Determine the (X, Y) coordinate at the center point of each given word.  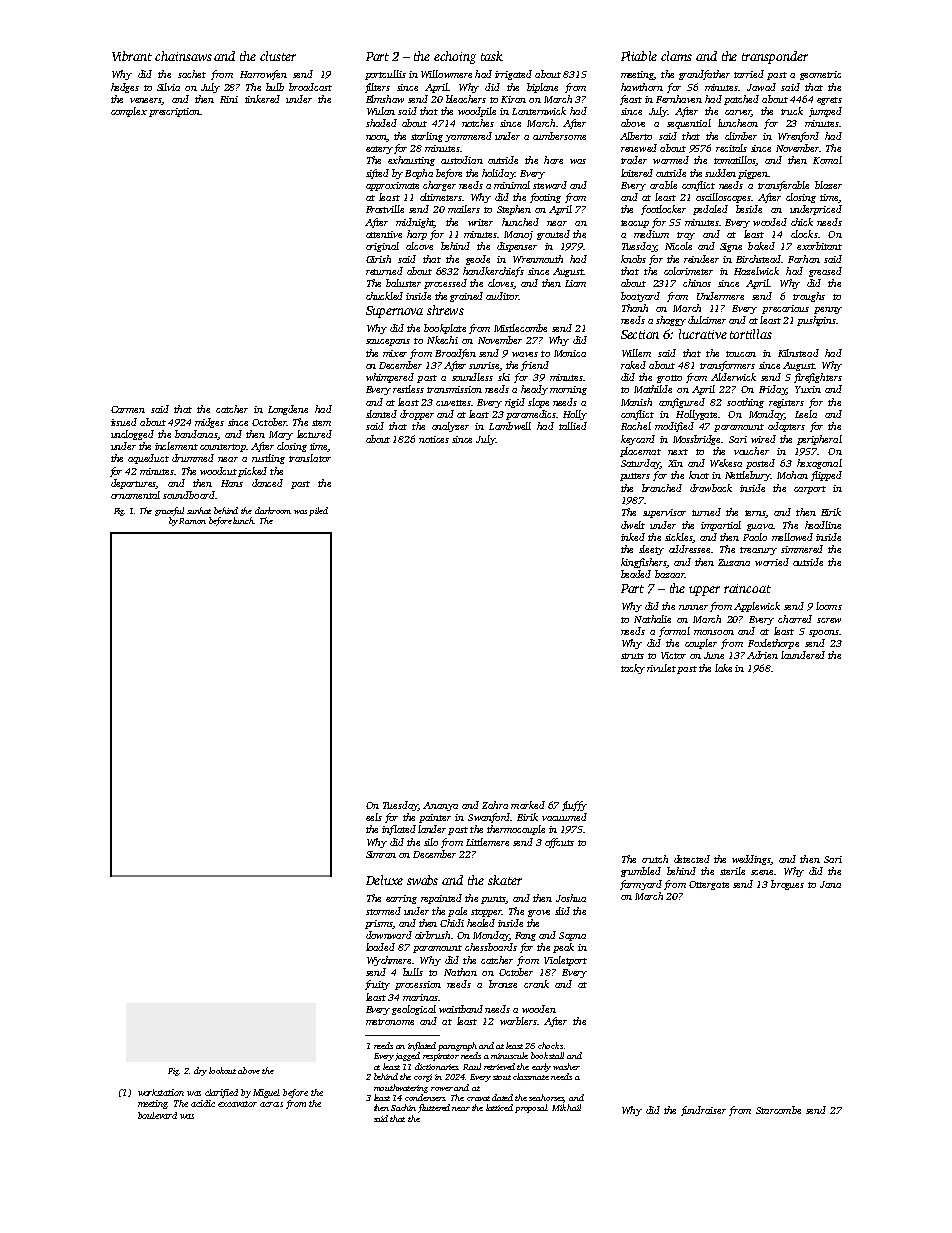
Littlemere (487, 842)
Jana (830, 884)
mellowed (792, 537)
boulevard (157, 1115)
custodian (462, 160)
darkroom (273, 510)
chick (802, 222)
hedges (125, 88)
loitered (637, 173)
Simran (381, 854)
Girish (378, 259)
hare (553, 160)
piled (318, 511)
